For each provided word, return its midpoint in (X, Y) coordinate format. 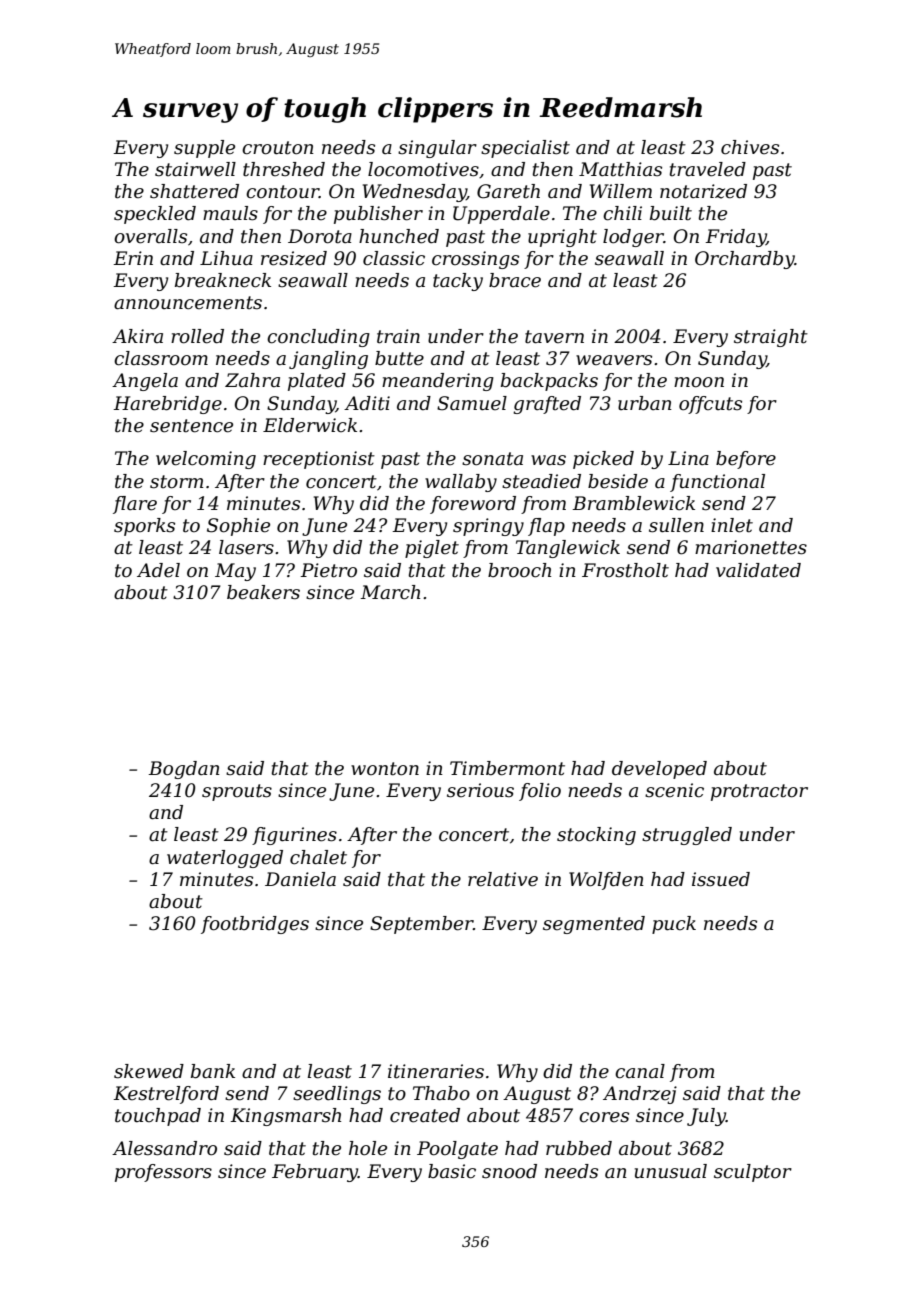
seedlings (337, 1095)
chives (750, 147)
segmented (594, 925)
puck (674, 925)
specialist (525, 149)
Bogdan (184, 770)
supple (204, 149)
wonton (385, 769)
